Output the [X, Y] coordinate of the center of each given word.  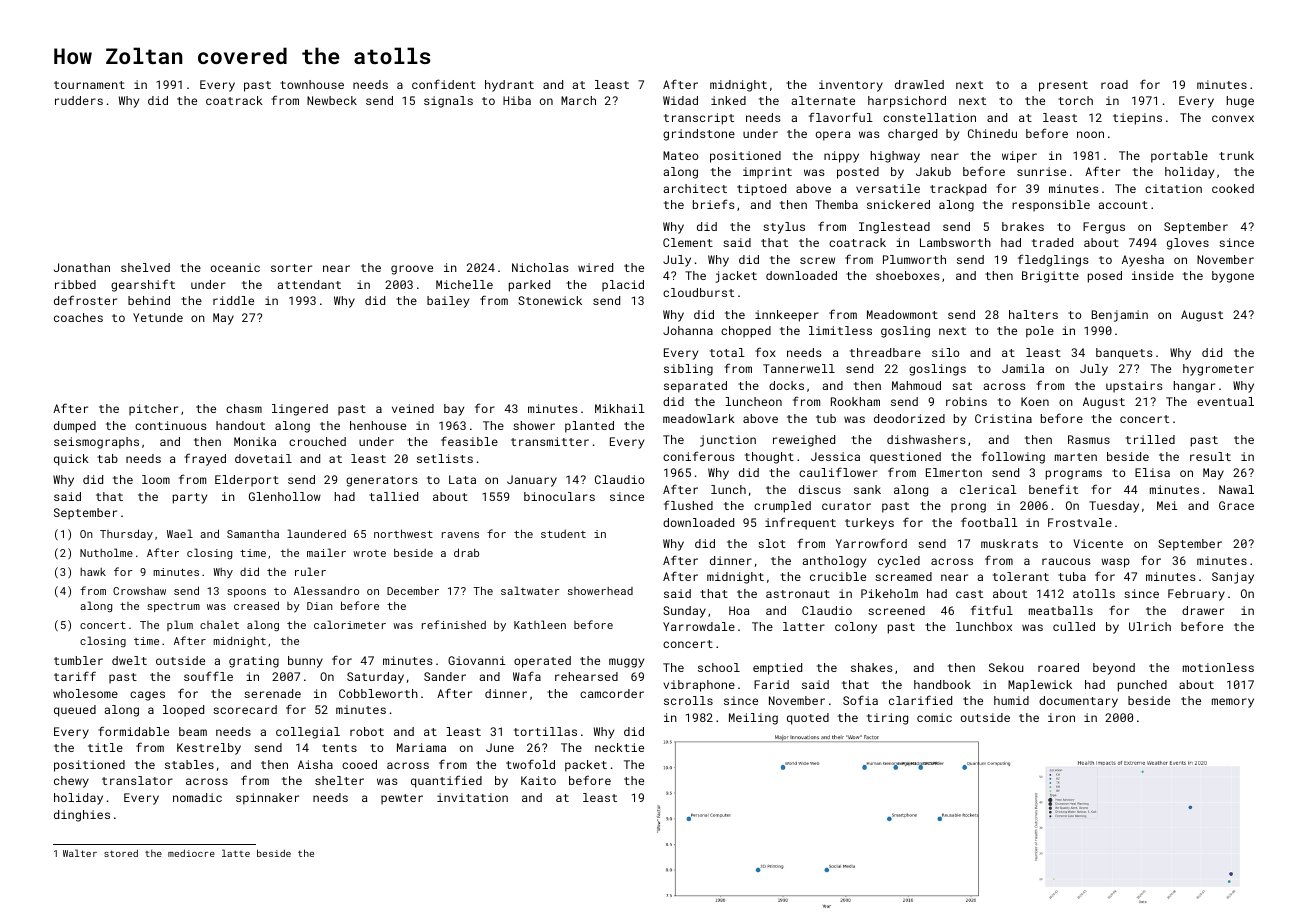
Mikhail [620, 408]
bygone [1233, 277]
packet [586, 766]
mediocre [191, 853]
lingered [300, 410]
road [1114, 84]
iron [1061, 717]
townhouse [312, 84]
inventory [851, 86]
